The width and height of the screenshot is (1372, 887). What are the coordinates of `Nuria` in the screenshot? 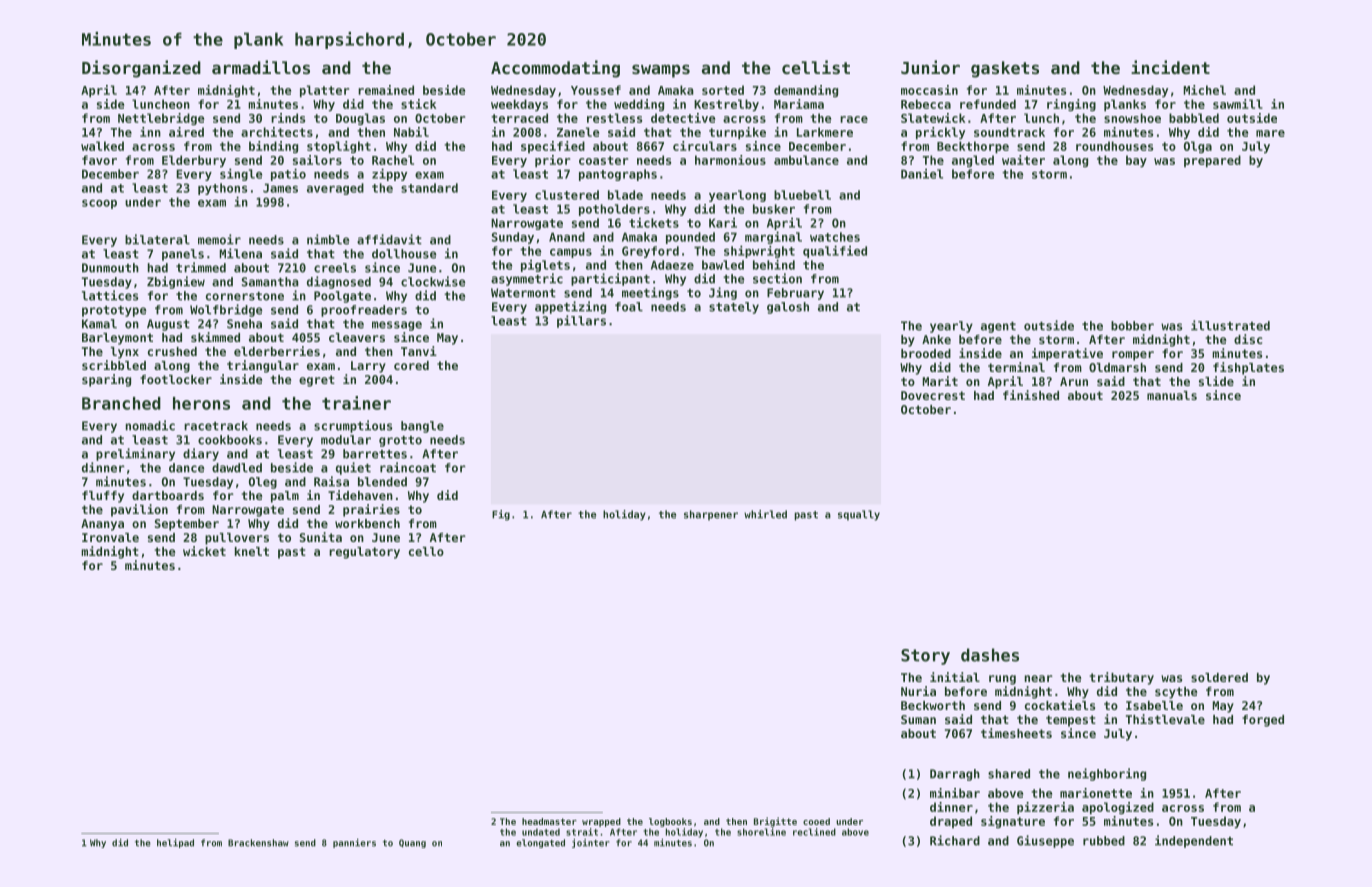 It's located at (918, 691).
